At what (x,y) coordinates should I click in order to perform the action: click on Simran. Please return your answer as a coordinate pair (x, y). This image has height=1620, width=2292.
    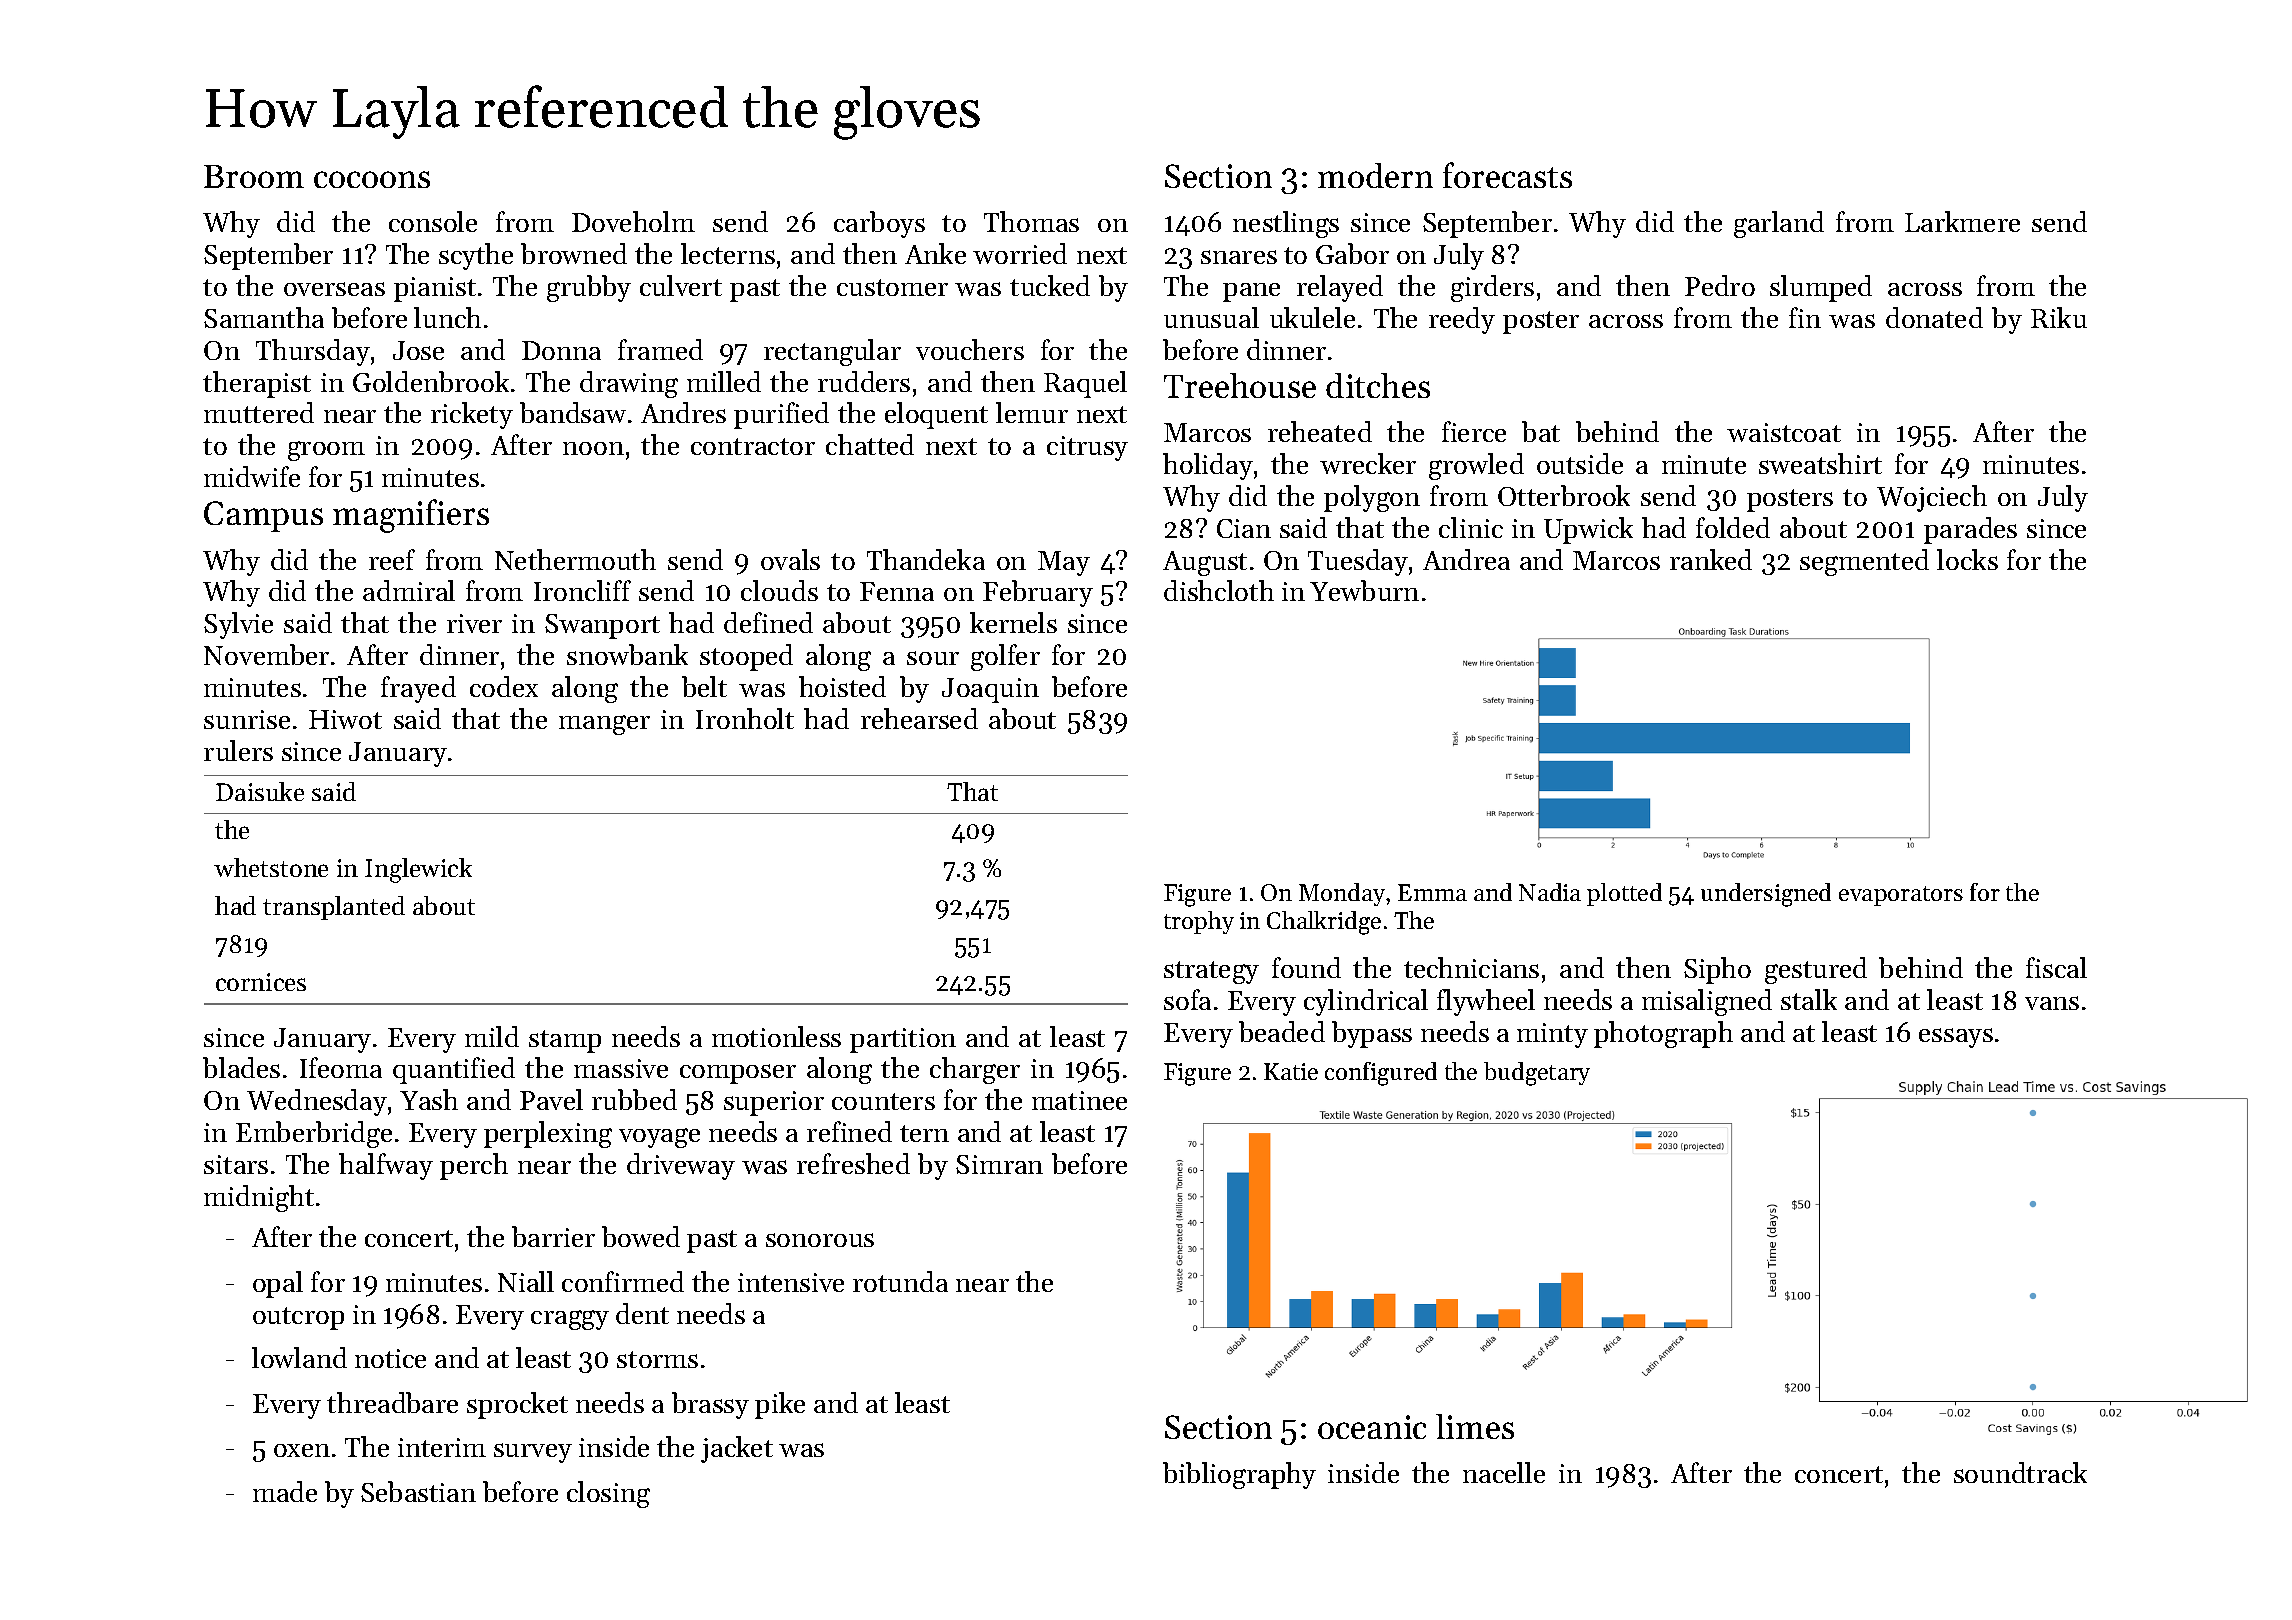
    Looking at the image, I should click on (999, 1164).
